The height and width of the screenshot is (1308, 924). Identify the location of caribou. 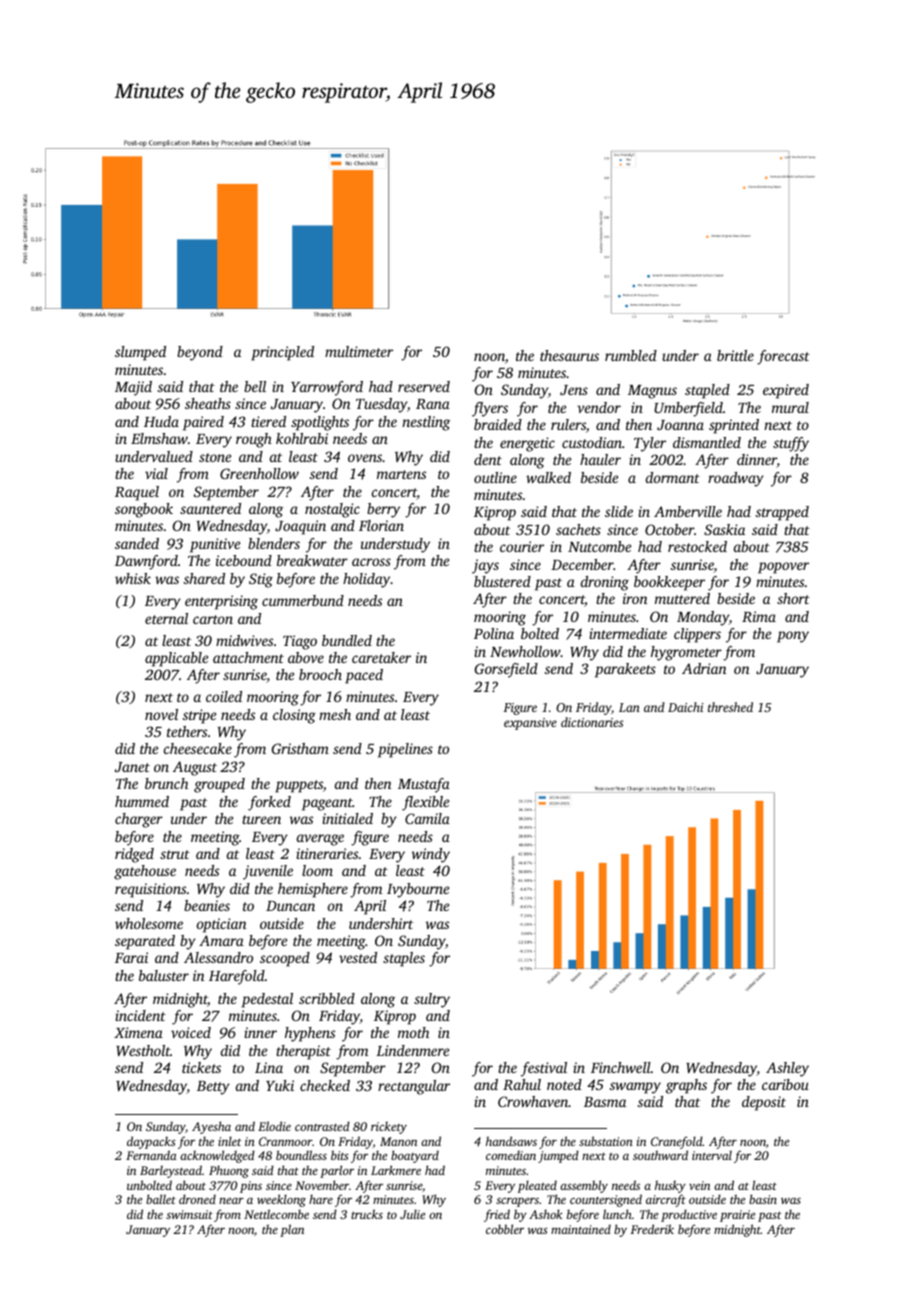
(785, 1084).
